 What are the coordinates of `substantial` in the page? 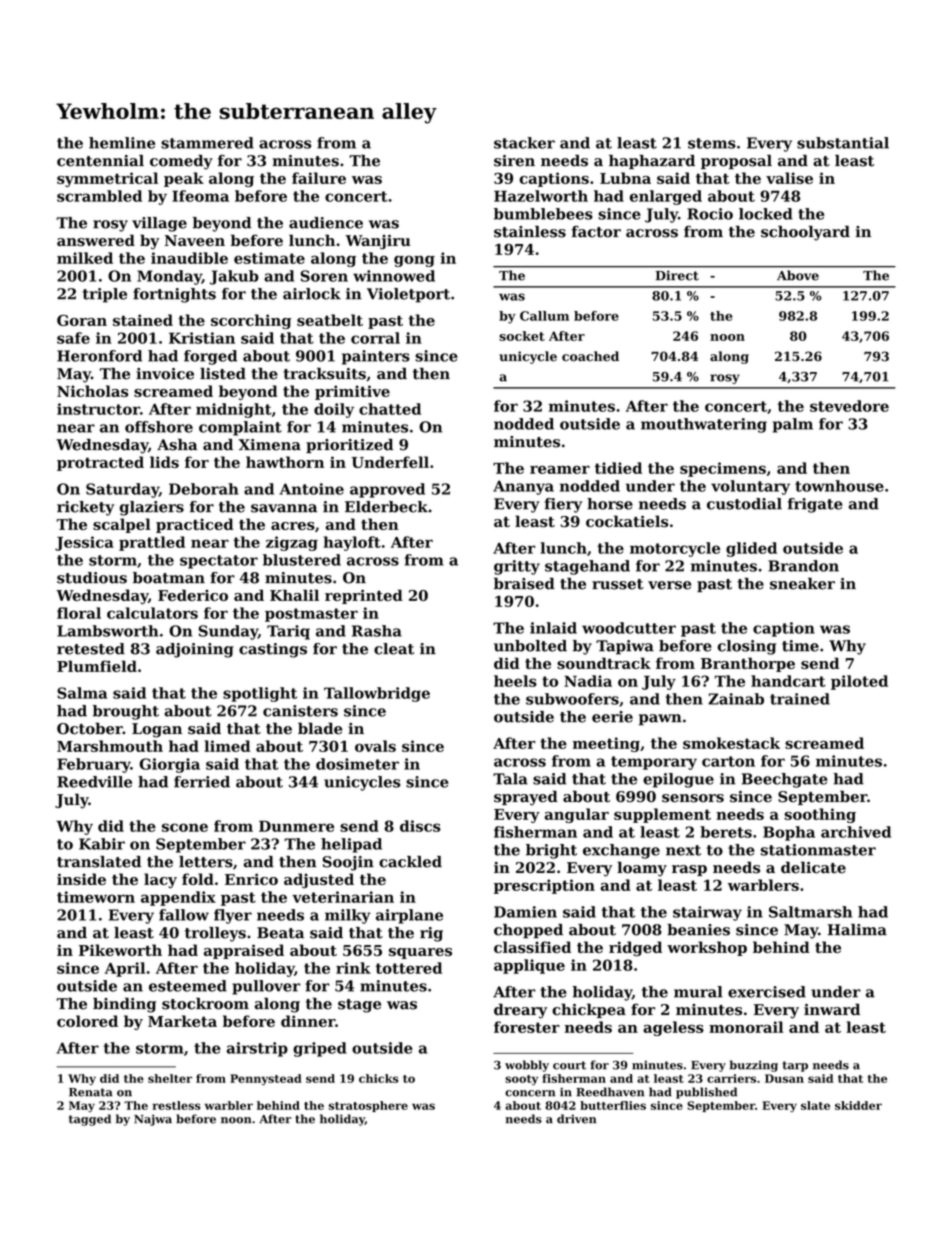 It's located at (843, 143).
